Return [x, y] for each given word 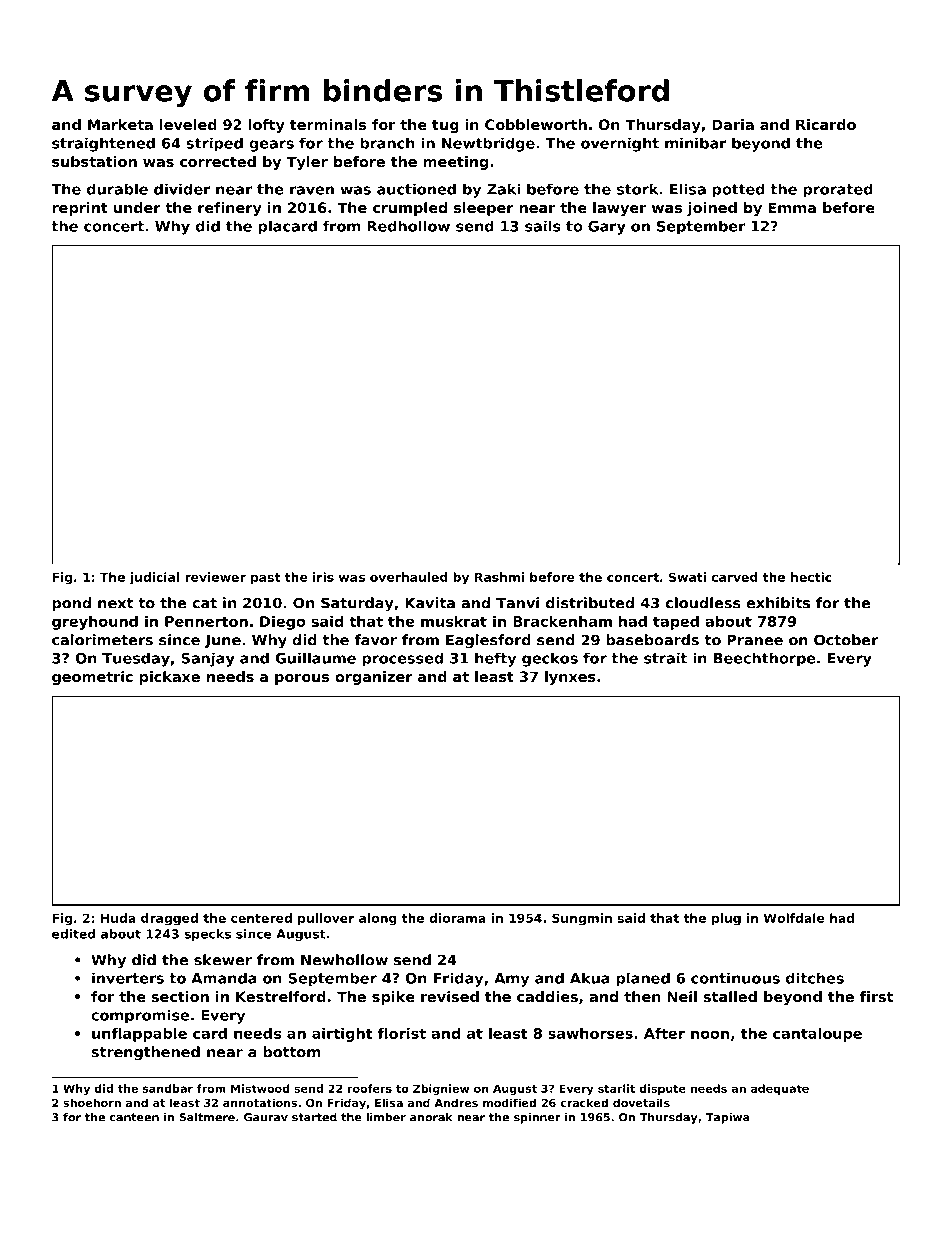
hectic [811, 577]
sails [543, 226]
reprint [80, 209]
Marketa [120, 124]
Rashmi [499, 577]
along [378, 919]
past [265, 579]
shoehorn [92, 1102]
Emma [792, 207]
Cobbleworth [536, 124]
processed [402, 659]
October [846, 640]
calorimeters [102, 640]
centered [261, 918]
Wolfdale [794, 918]
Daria [733, 124]
